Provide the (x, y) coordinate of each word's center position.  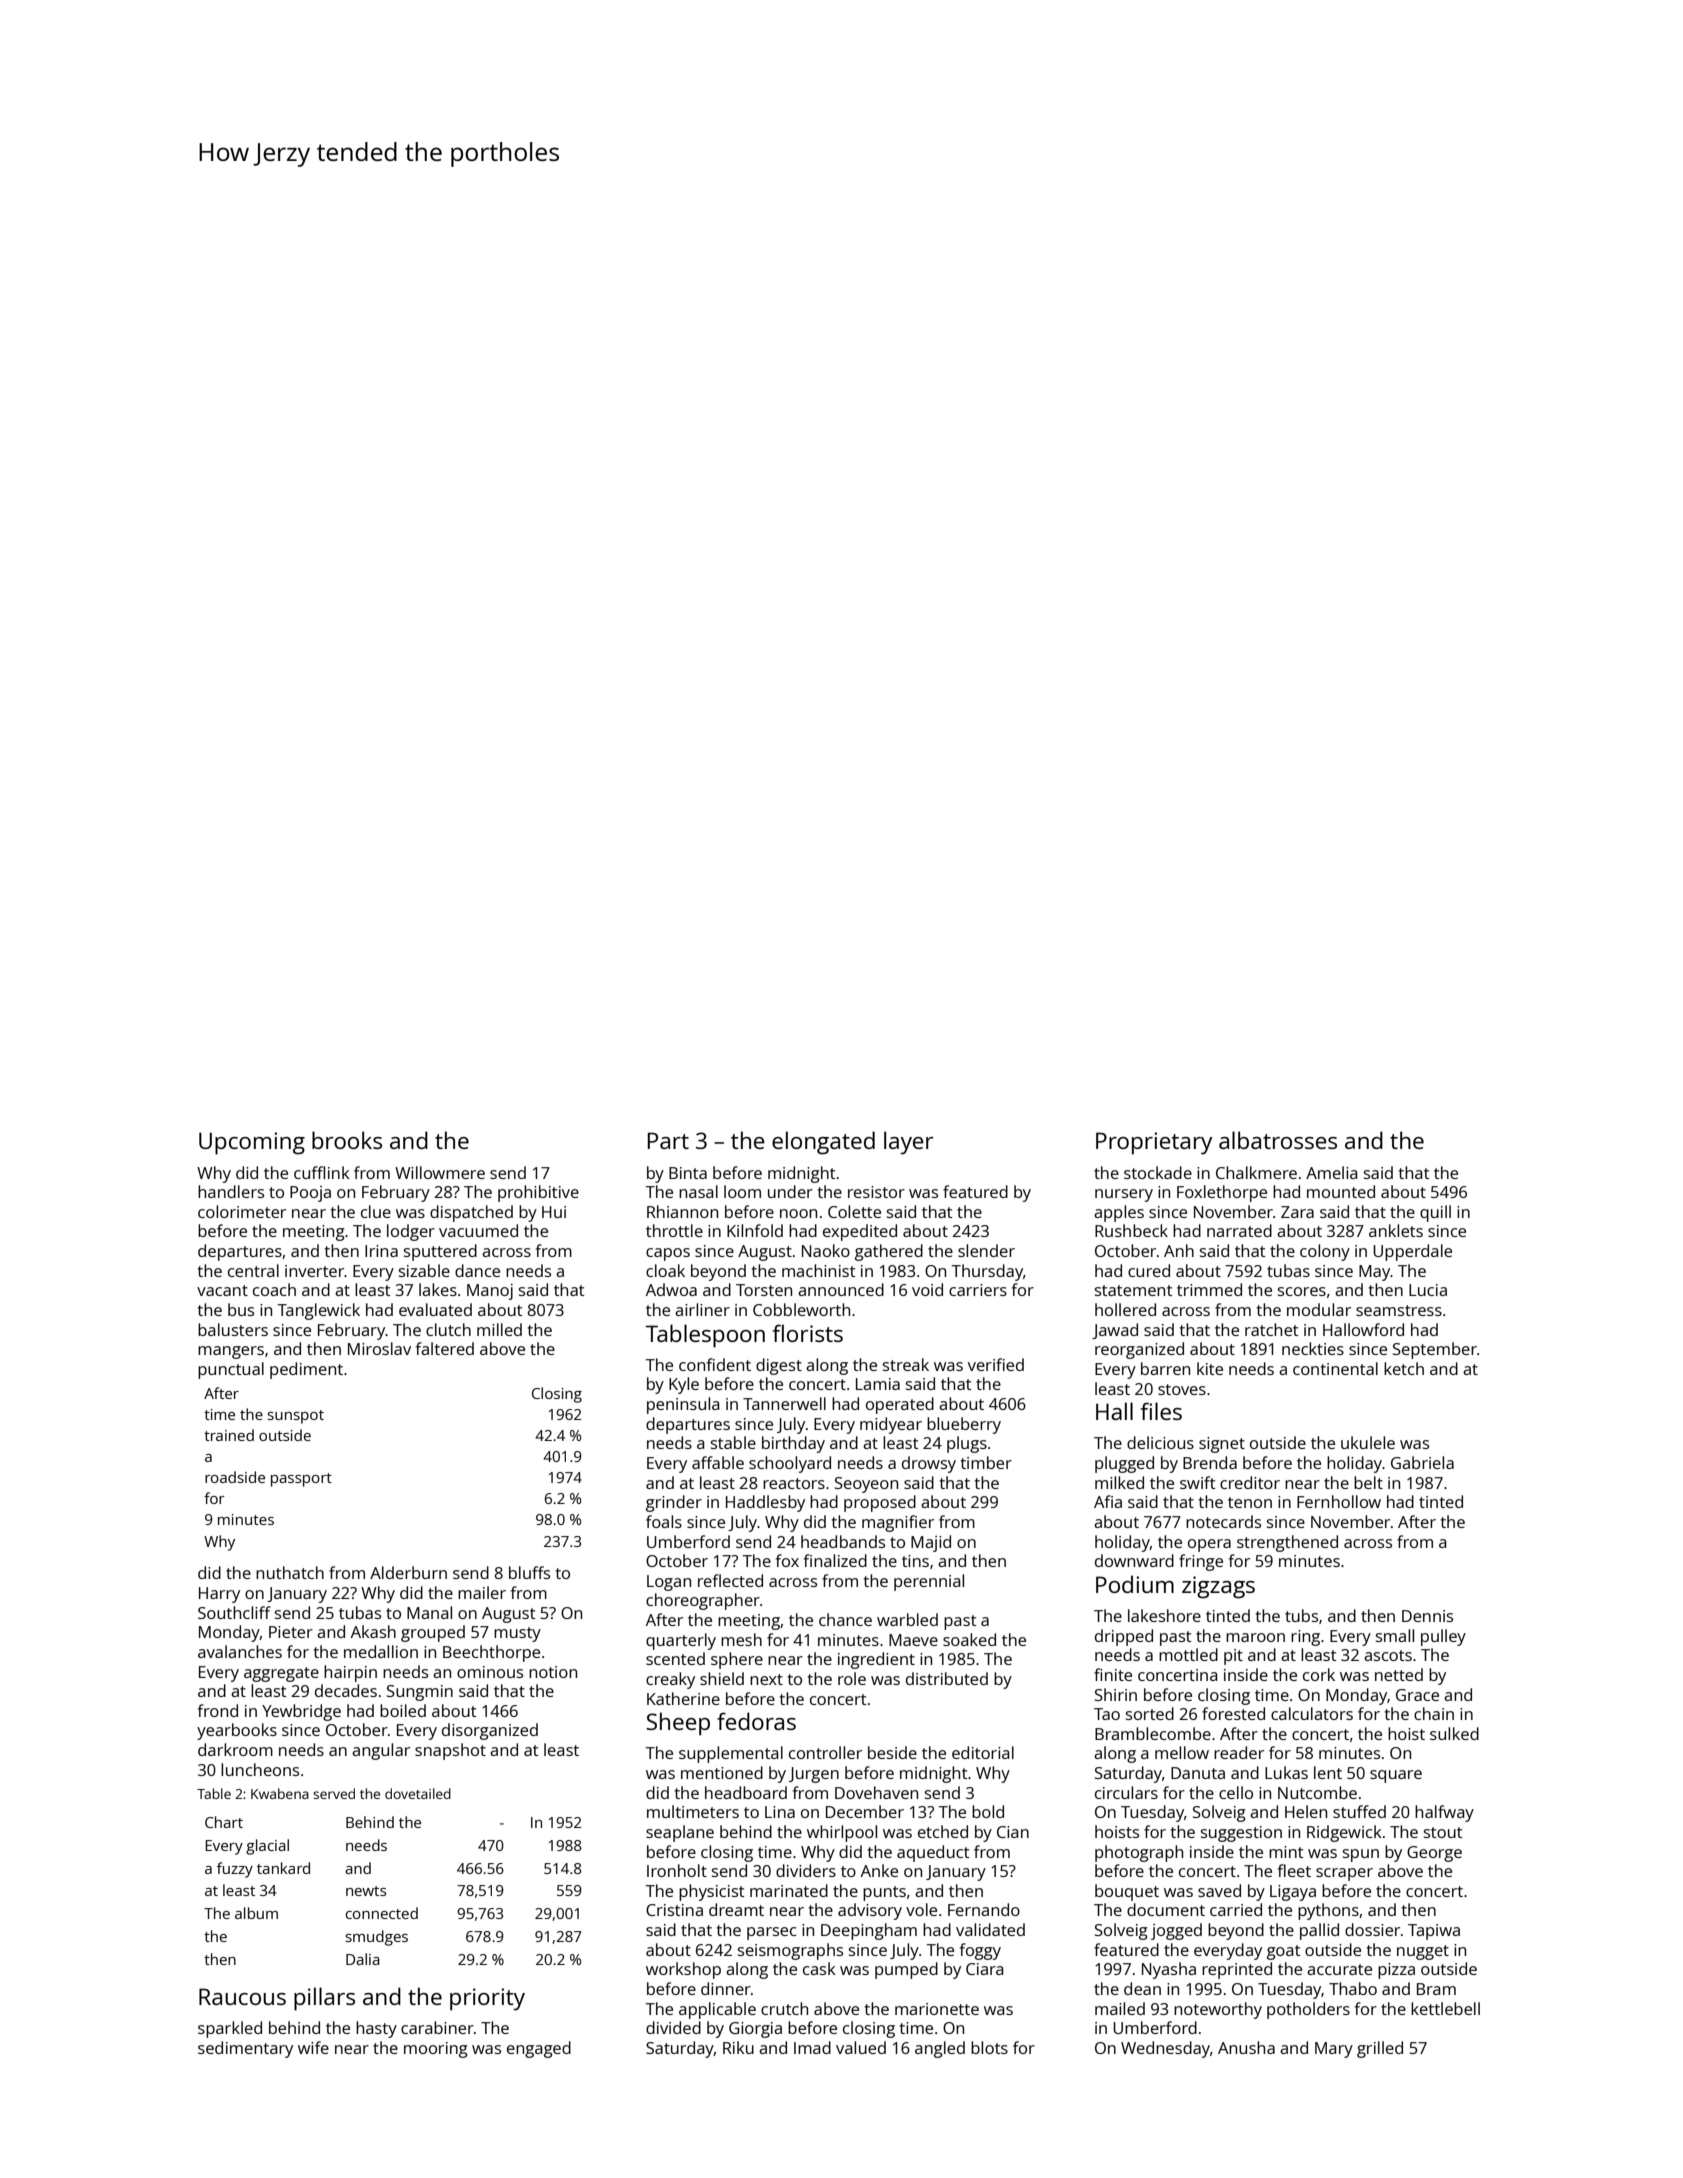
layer (909, 1143)
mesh (741, 1639)
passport (301, 1480)
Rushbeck (1131, 1230)
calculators (1312, 1713)
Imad (812, 2047)
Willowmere (440, 1172)
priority (487, 1999)
